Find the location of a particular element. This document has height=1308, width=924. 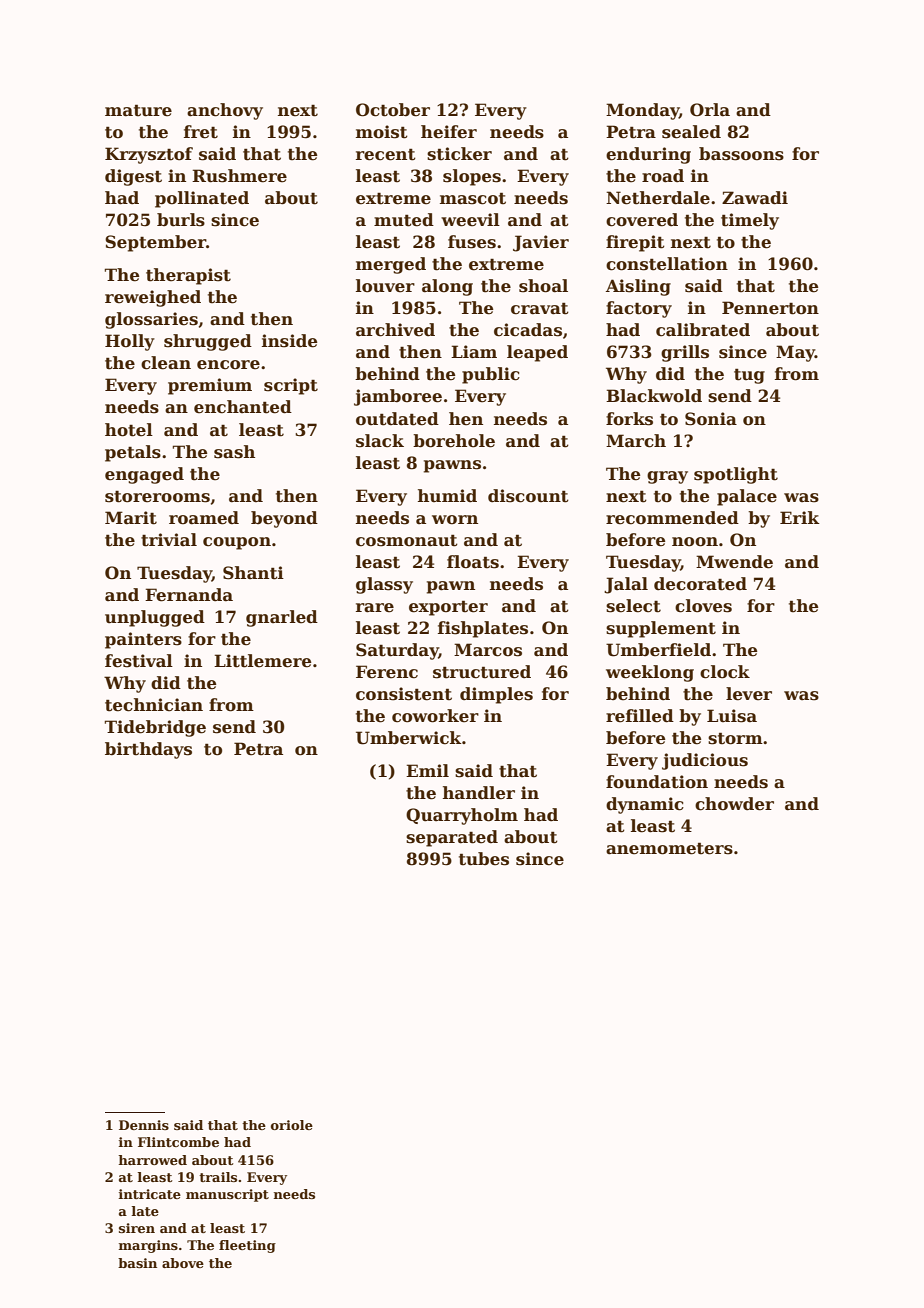

foundation is located at coordinates (657, 782).
